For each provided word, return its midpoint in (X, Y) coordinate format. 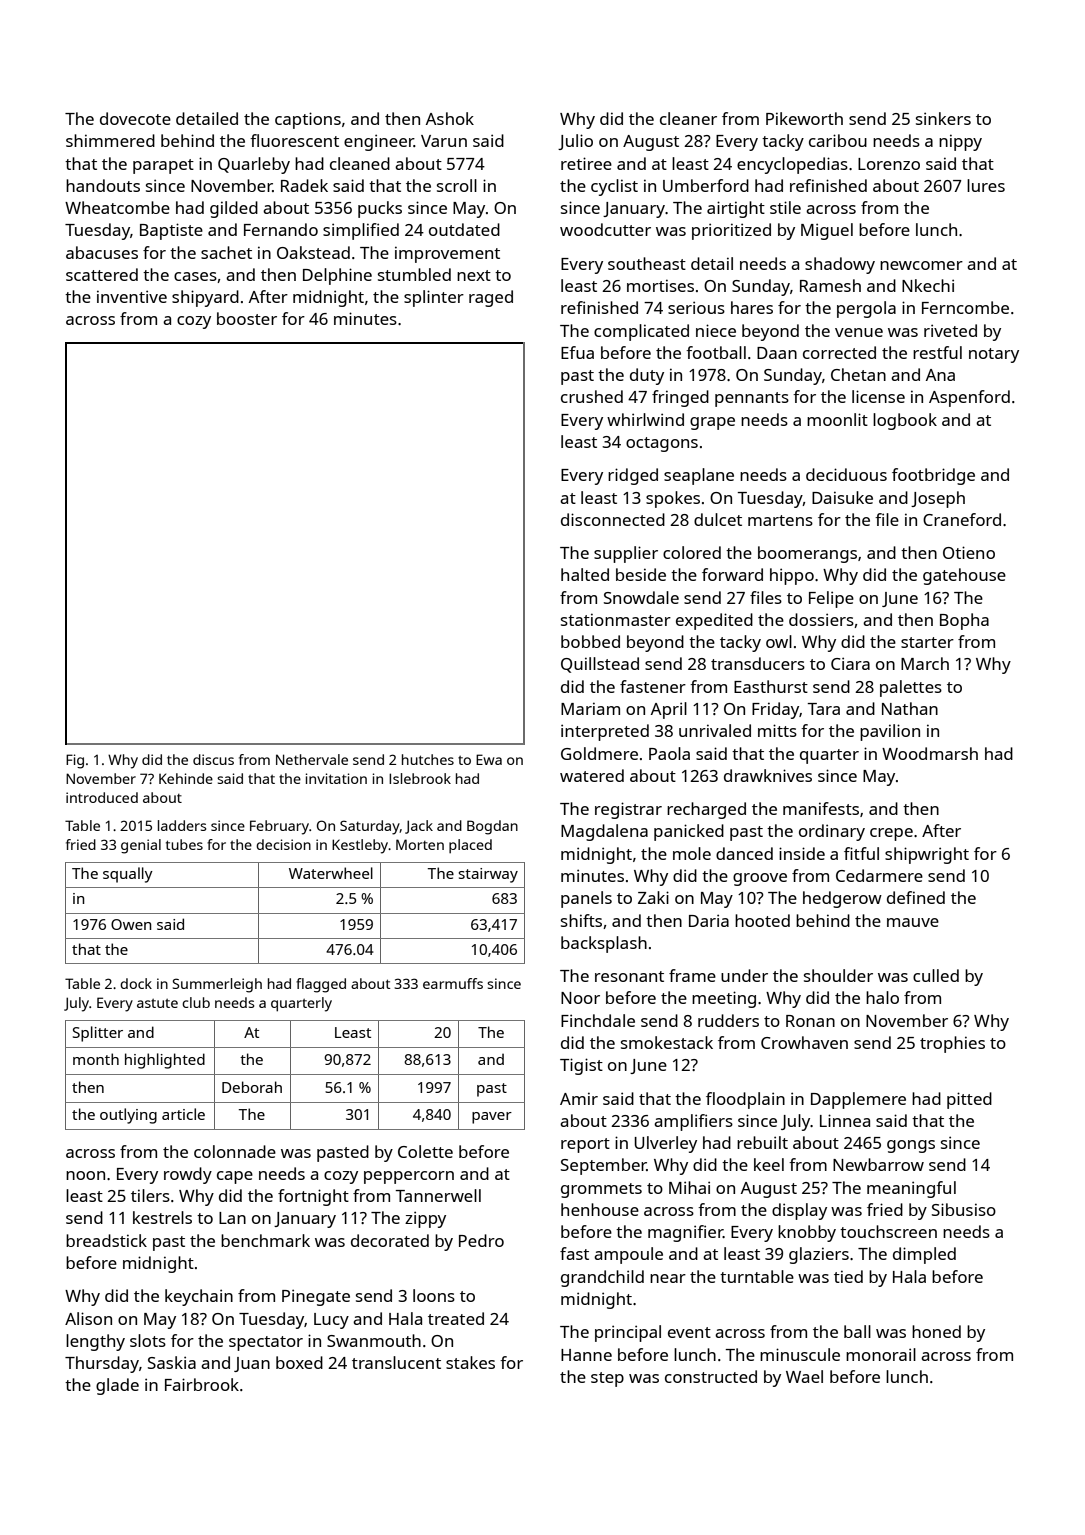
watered (592, 775)
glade (117, 1386)
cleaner (688, 118)
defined (916, 897)
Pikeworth (804, 118)
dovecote (135, 118)
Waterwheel (331, 873)
